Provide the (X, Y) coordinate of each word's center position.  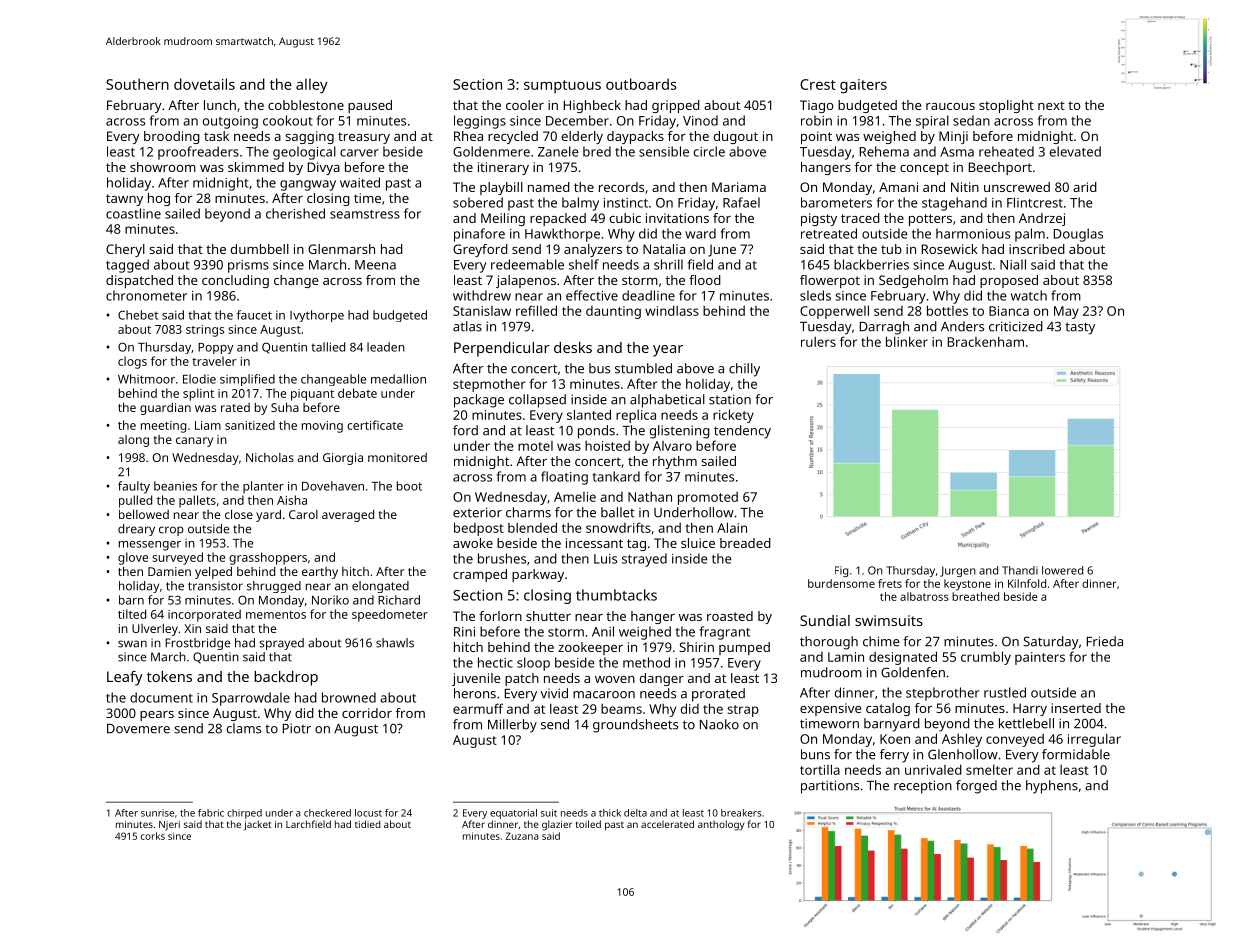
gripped (676, 106)
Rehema (884, 151)
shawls (395, 643)
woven (615, 679)
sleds (815, 295)
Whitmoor (146, 379)
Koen (895, 739)
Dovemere (138, 729)
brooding (172, 137)
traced (860, 218)
